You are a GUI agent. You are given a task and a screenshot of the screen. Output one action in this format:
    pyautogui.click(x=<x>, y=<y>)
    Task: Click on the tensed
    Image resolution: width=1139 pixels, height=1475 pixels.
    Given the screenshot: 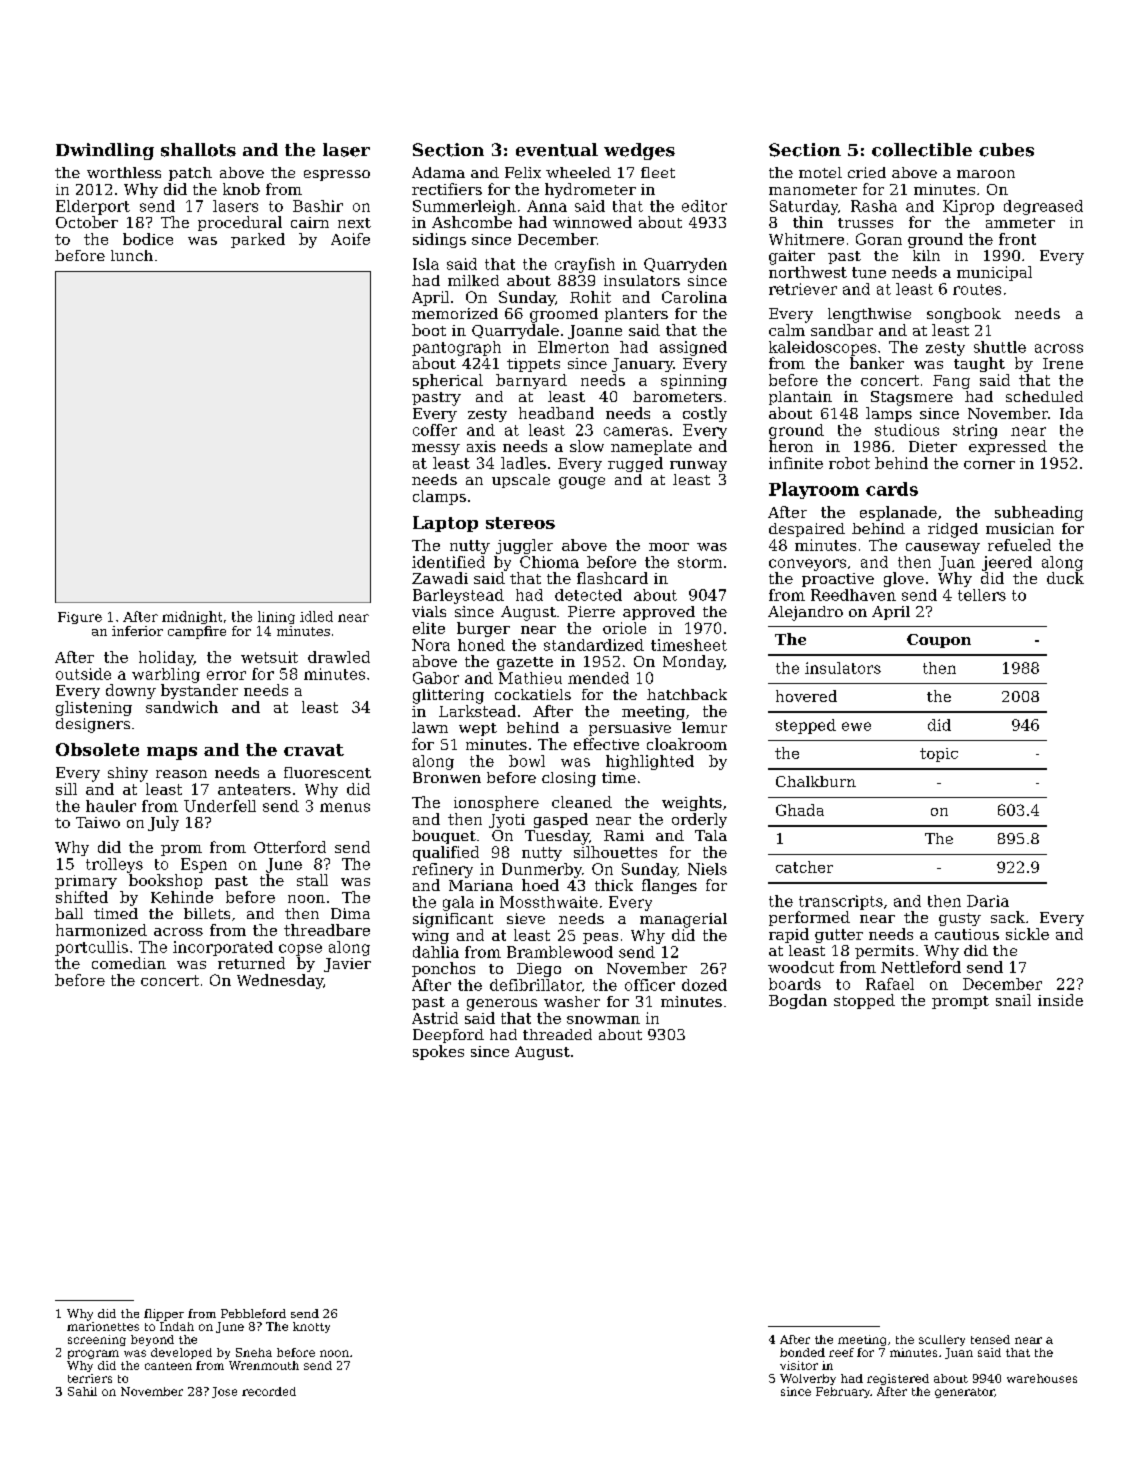 What is the action you would take?
    pyautogui.click(x=990, y=1339)
